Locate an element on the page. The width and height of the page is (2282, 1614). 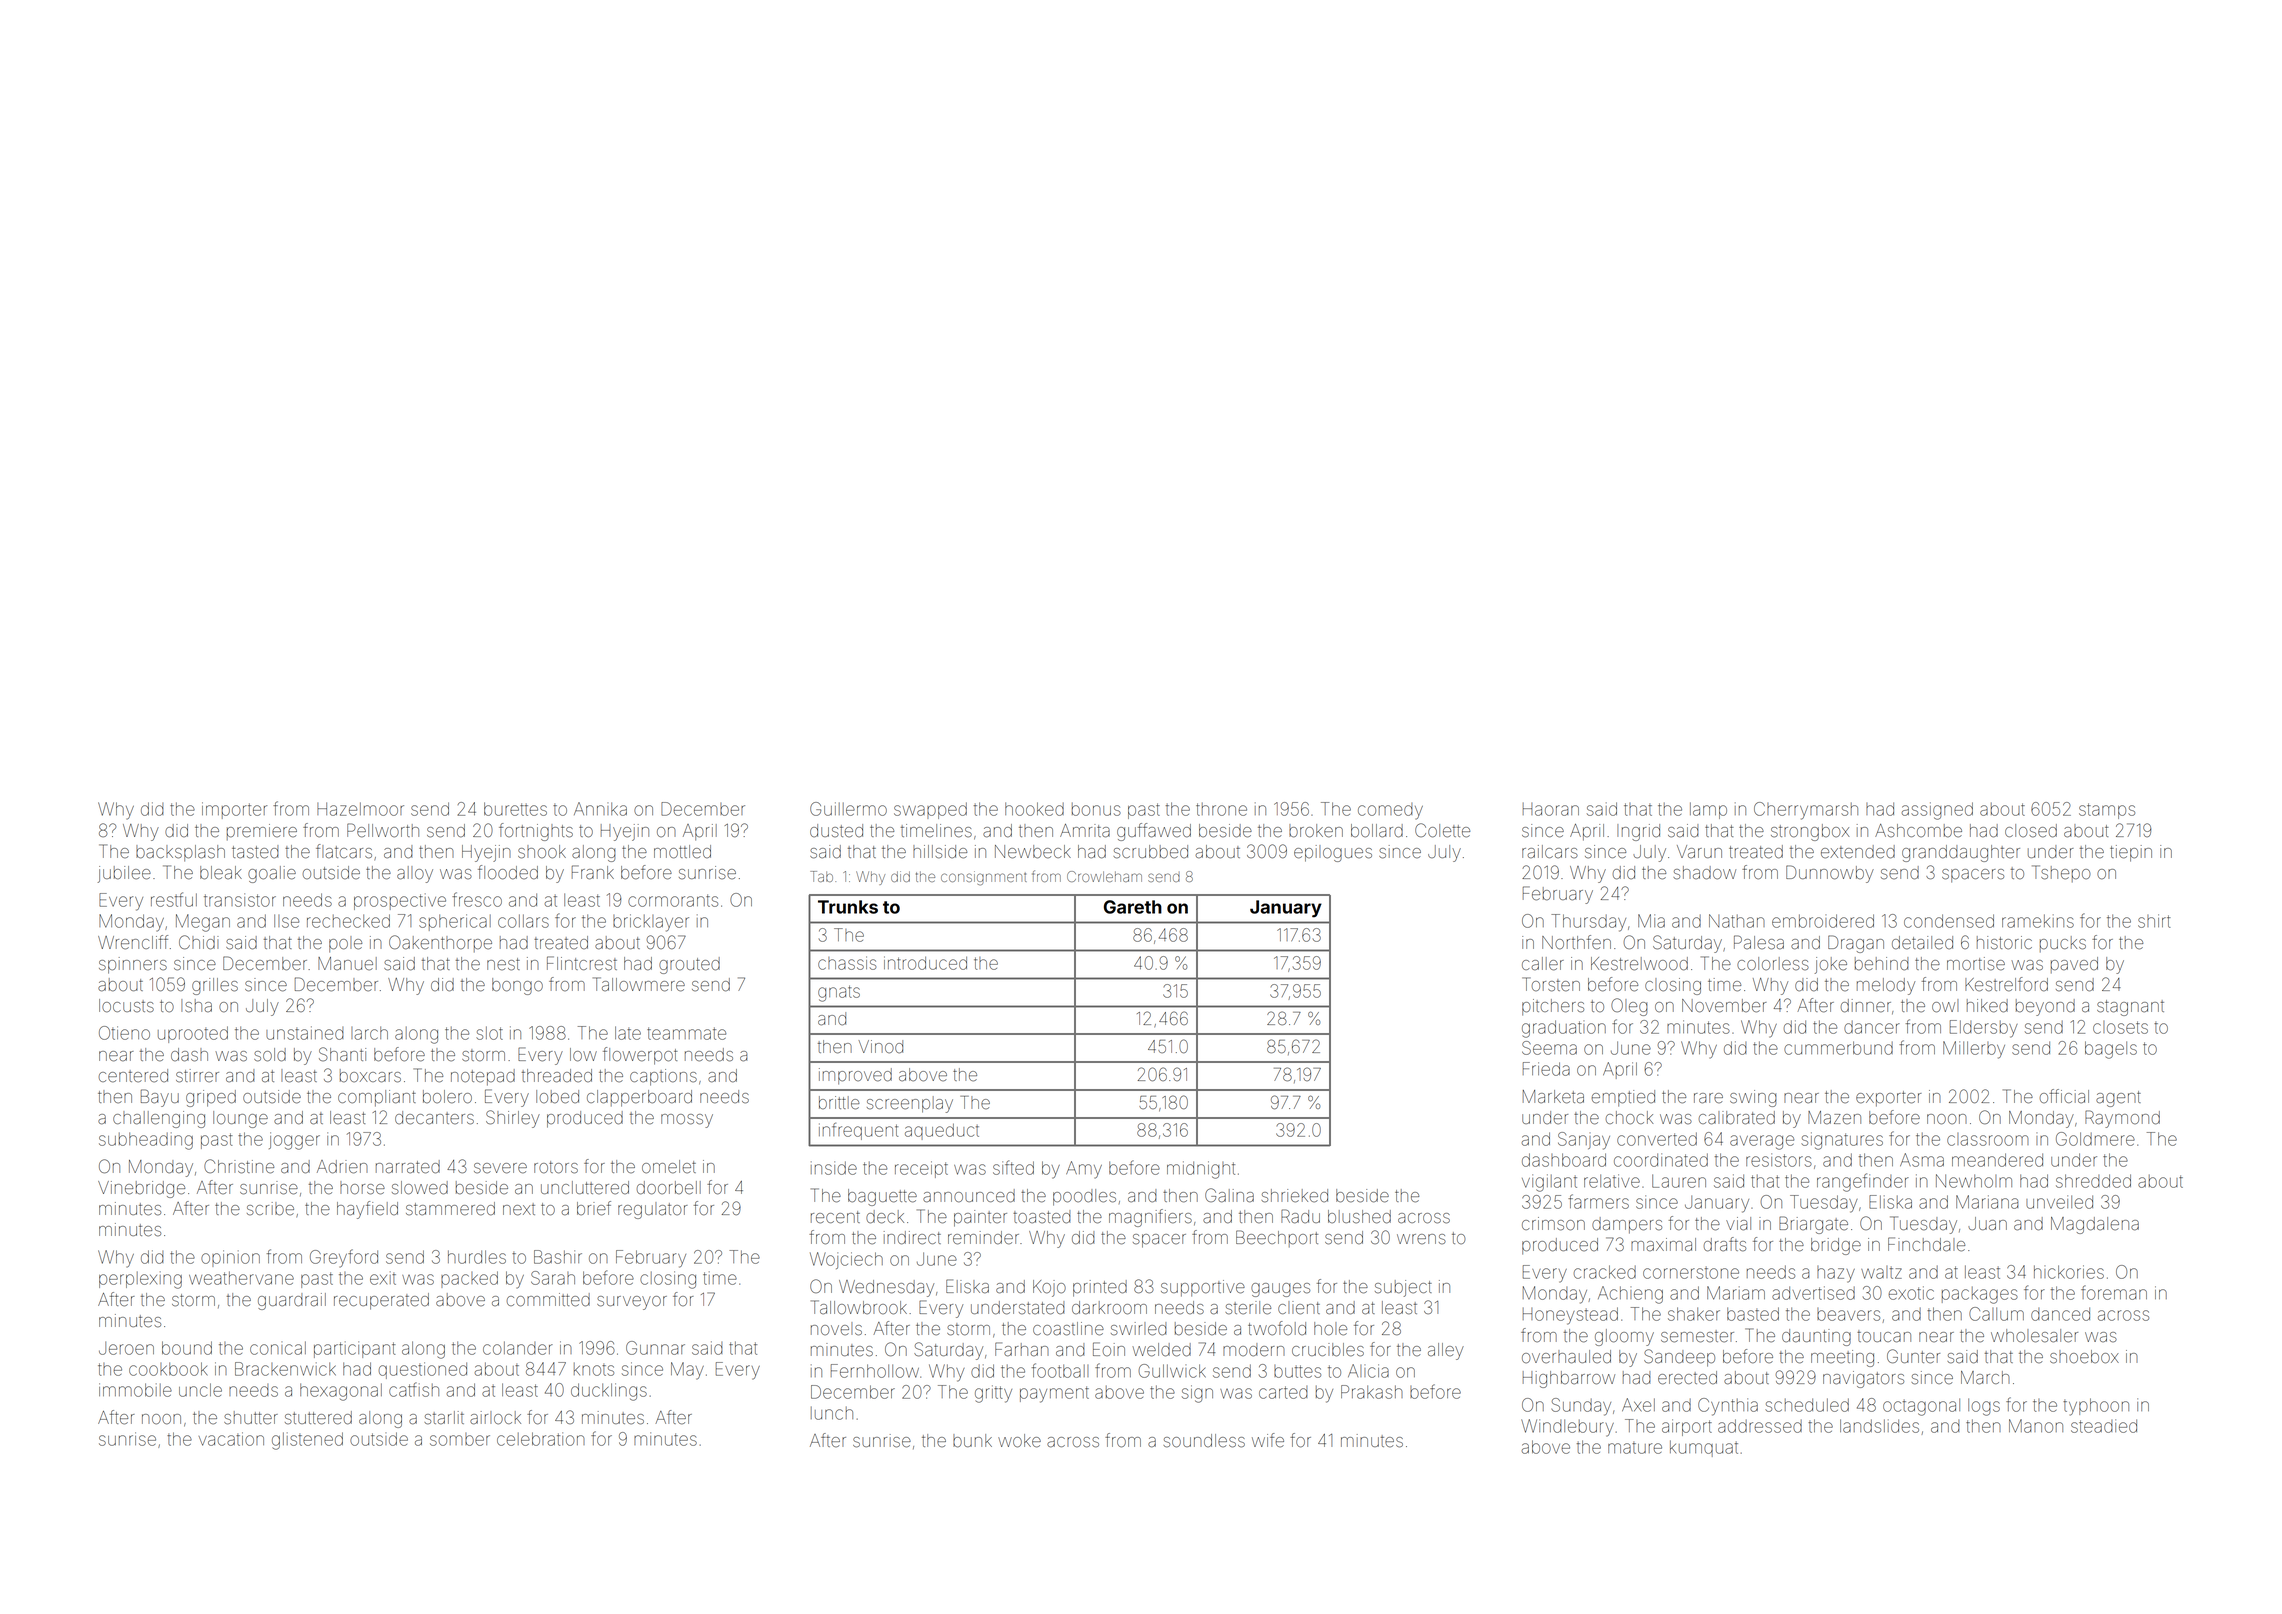
dinner is located at coordinates (1866, 1006).
